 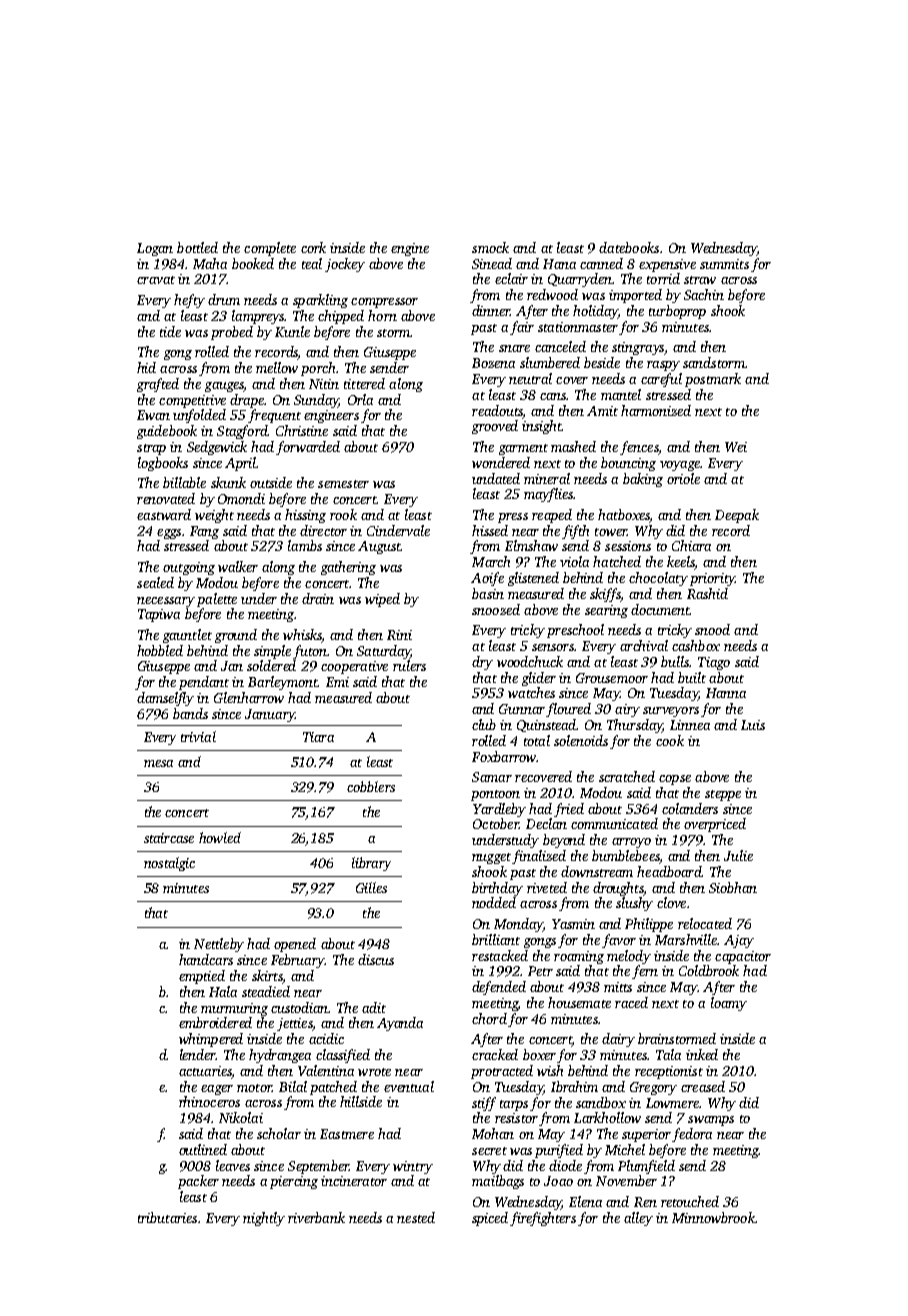 What do you see at coordinates (316, 1217) in the image?
I see `riverbank` at bounding box center [316, 1217].
